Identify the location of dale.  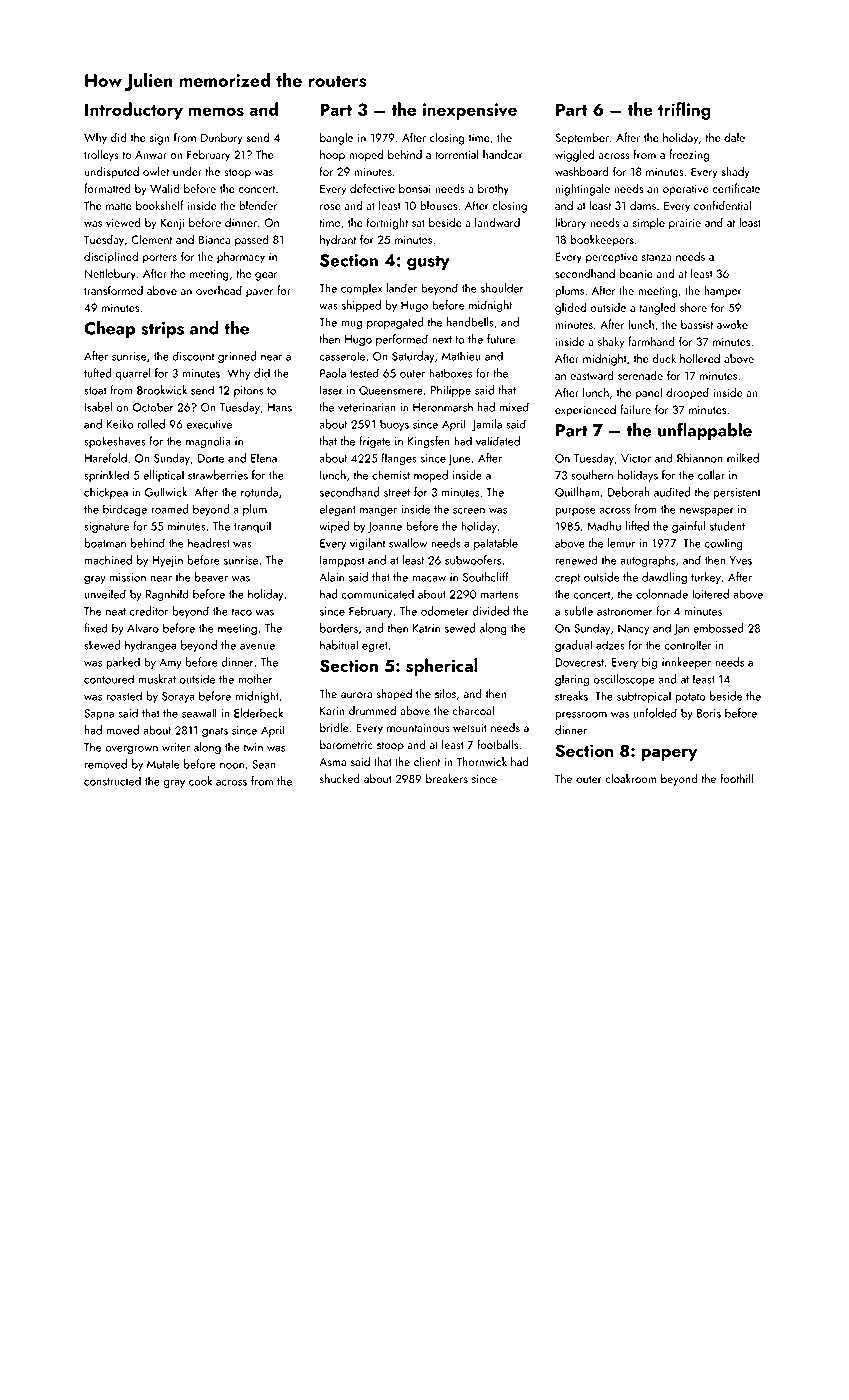
(734, 137).
